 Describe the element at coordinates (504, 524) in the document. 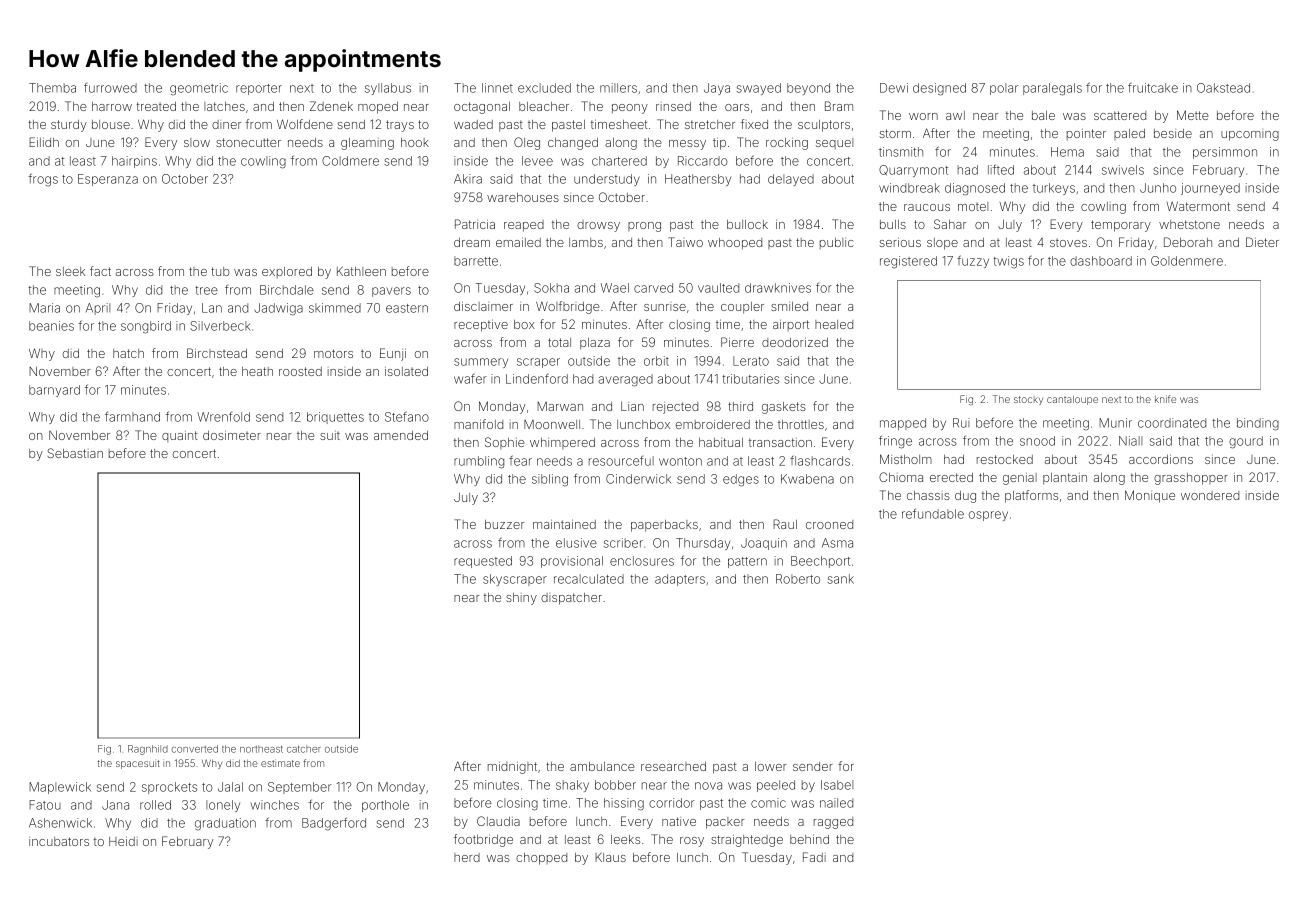

I see `buzzer` at that location.
